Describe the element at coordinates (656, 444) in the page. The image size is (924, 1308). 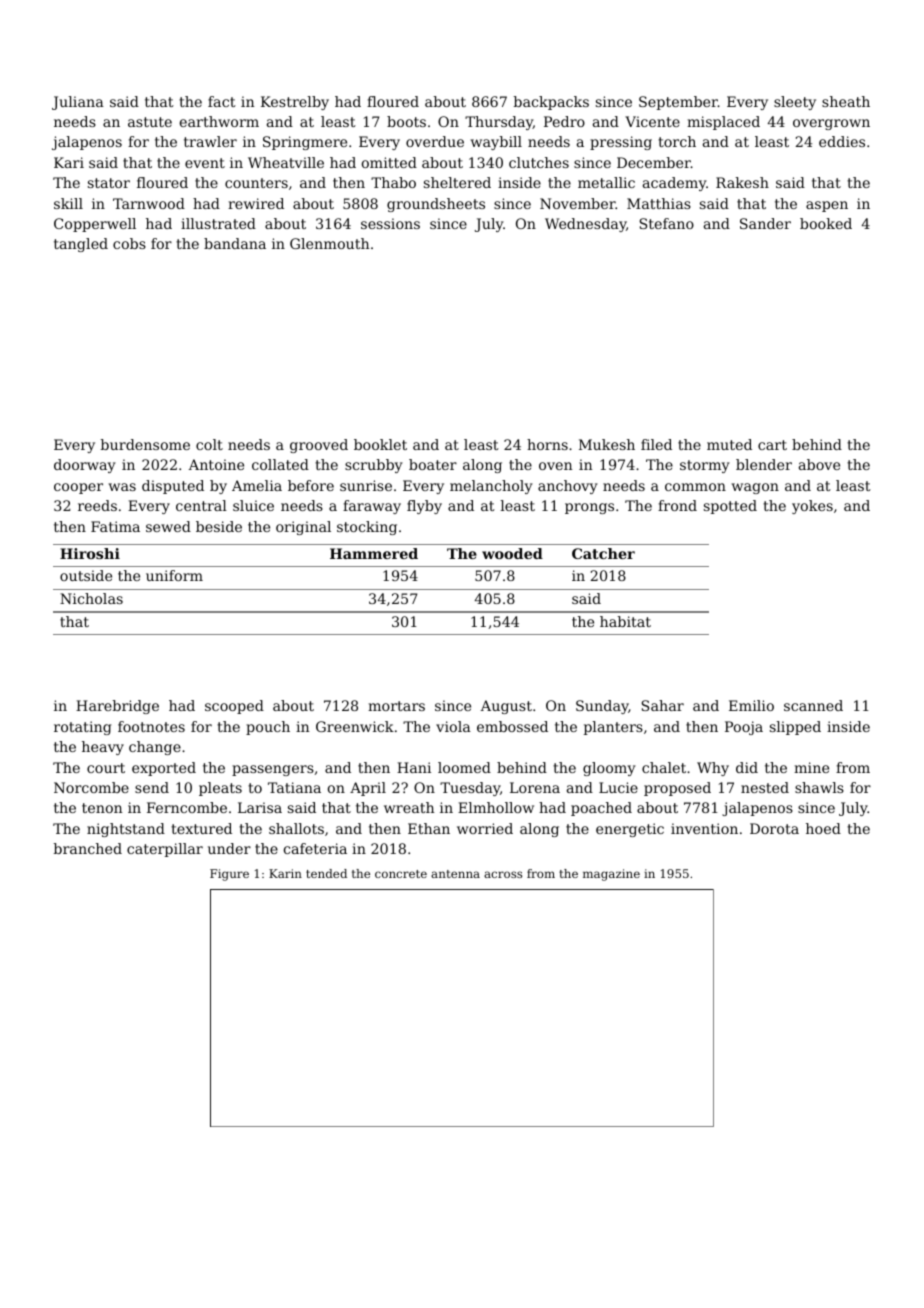
I see `filed` at that location.
